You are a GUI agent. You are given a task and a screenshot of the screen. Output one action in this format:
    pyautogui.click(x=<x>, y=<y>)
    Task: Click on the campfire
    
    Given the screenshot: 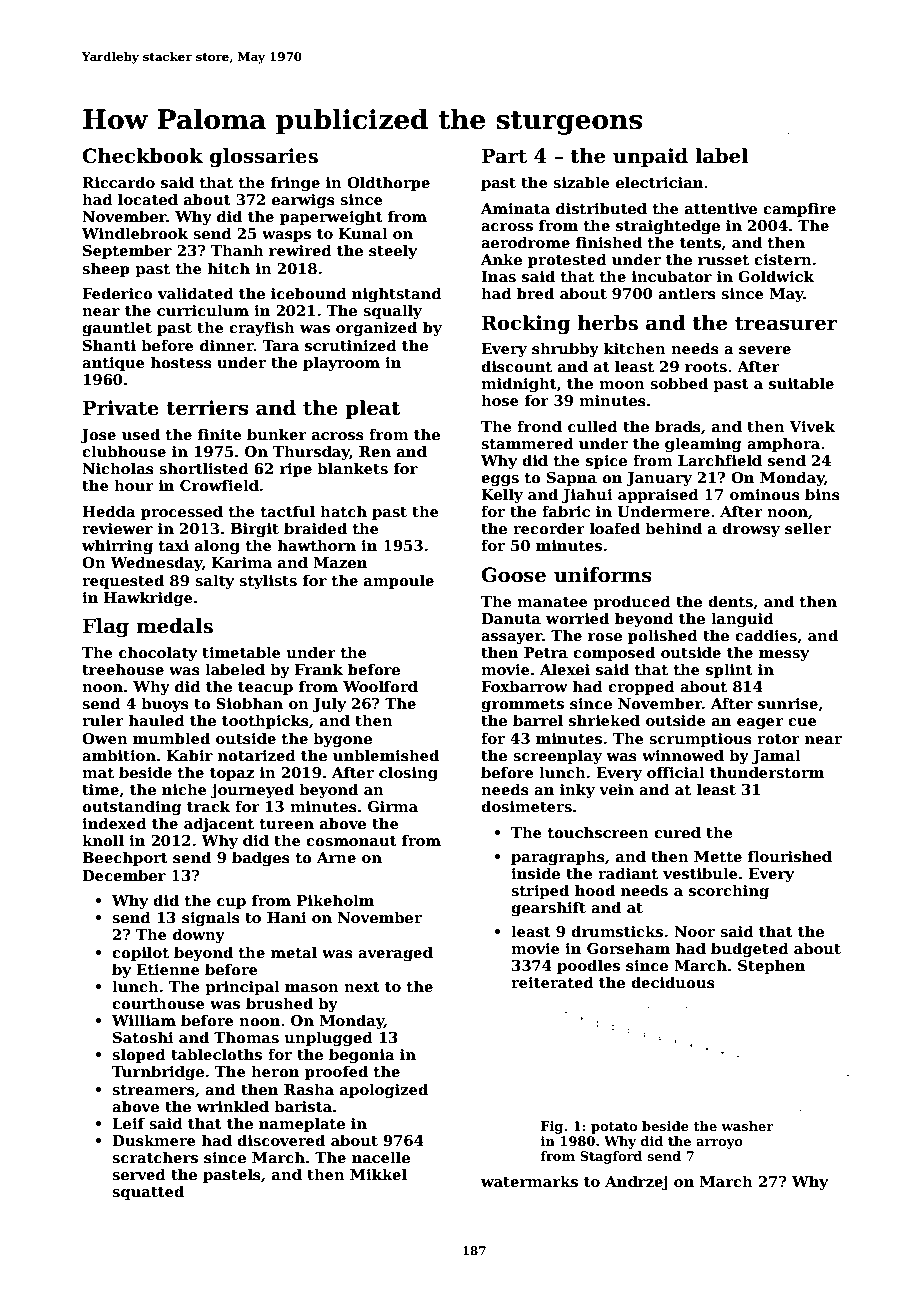 What is the action you would take?
    pyautogui.click(x=799, y=209)
